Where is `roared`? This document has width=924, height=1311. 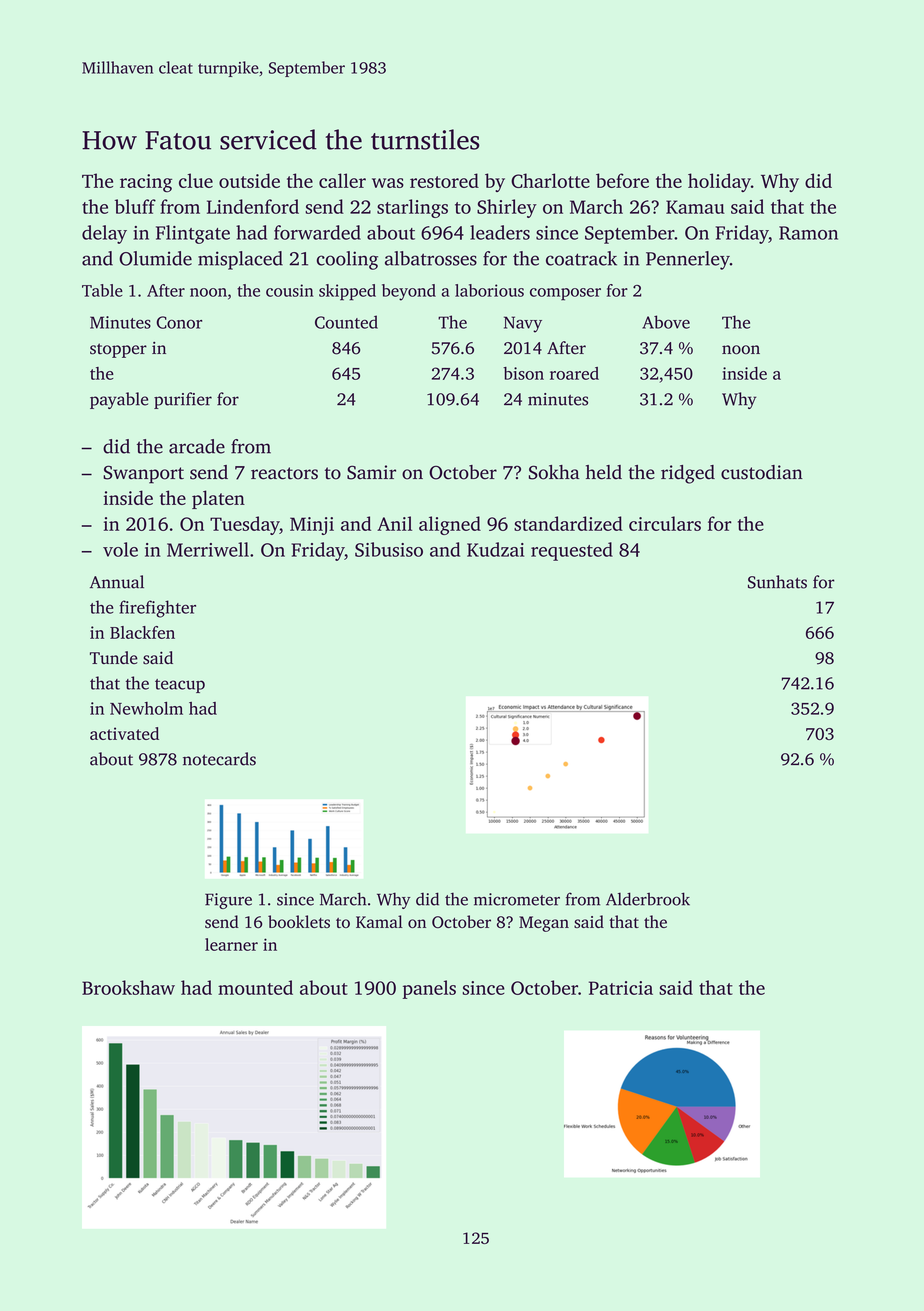 roared is located at coordinates (574, 373).
